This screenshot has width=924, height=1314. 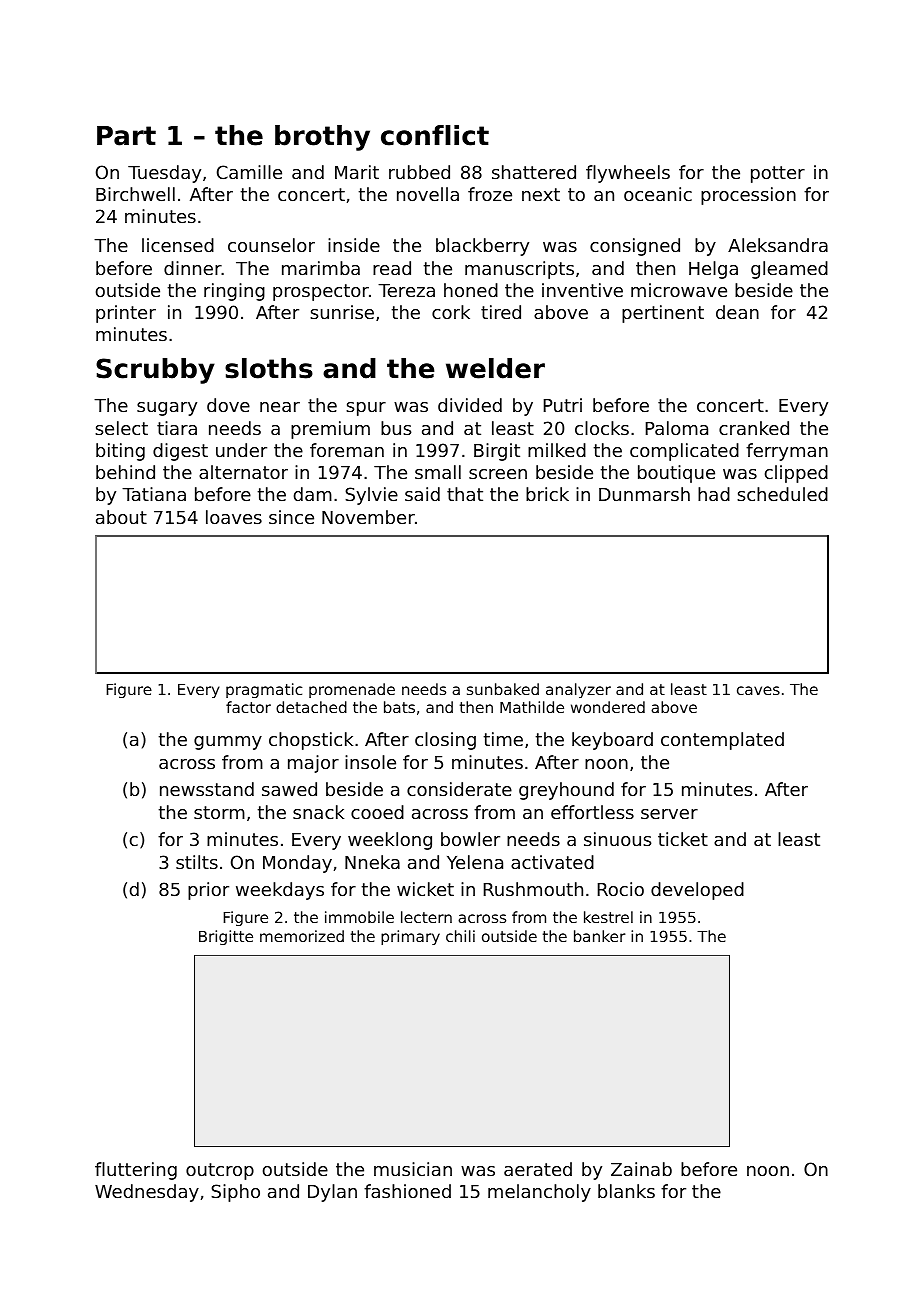 I want to click on pragmatic, so click(x=264, y=690).
